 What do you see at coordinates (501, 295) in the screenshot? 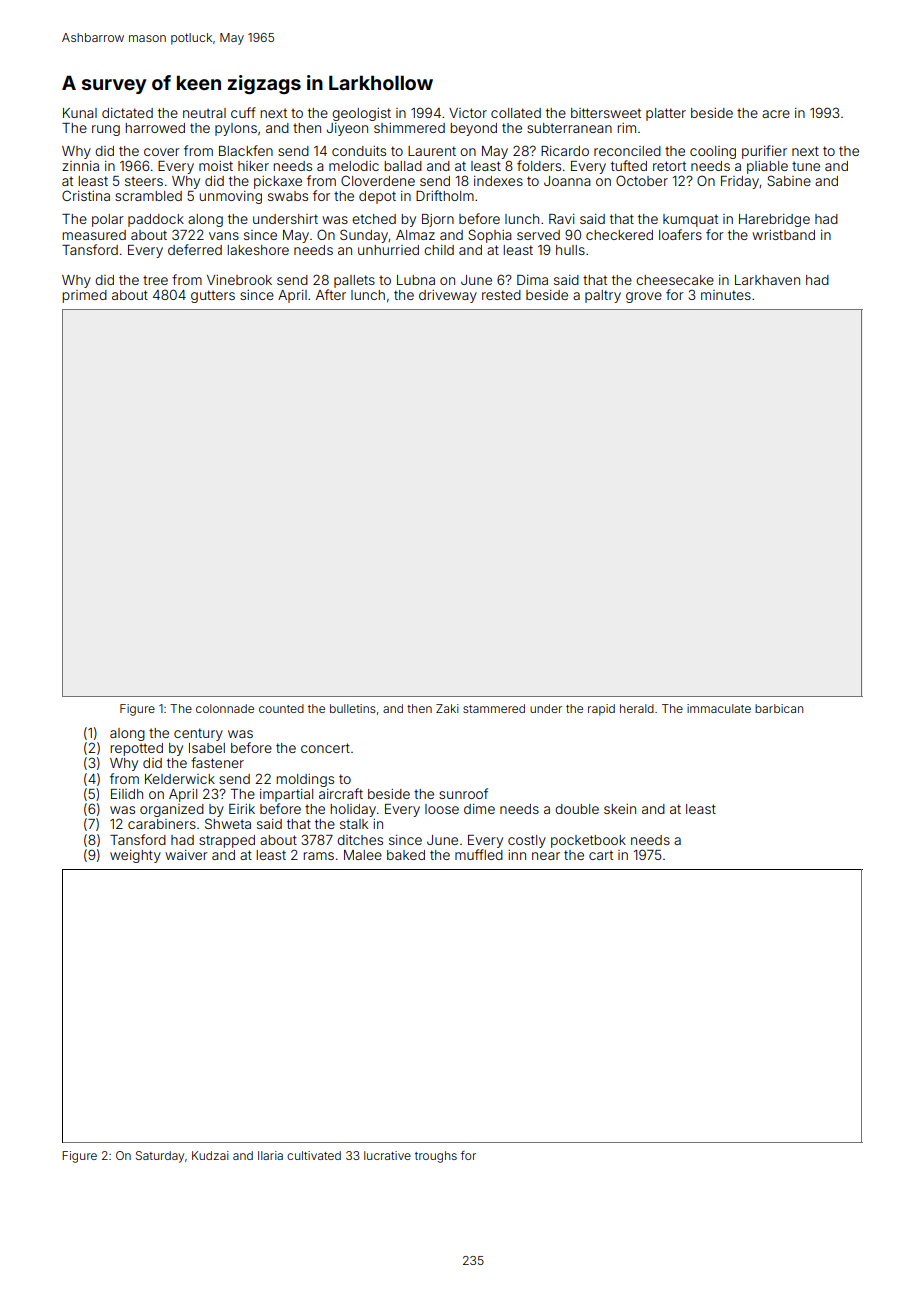
I see `rested` at bounding box center [501, 295].
